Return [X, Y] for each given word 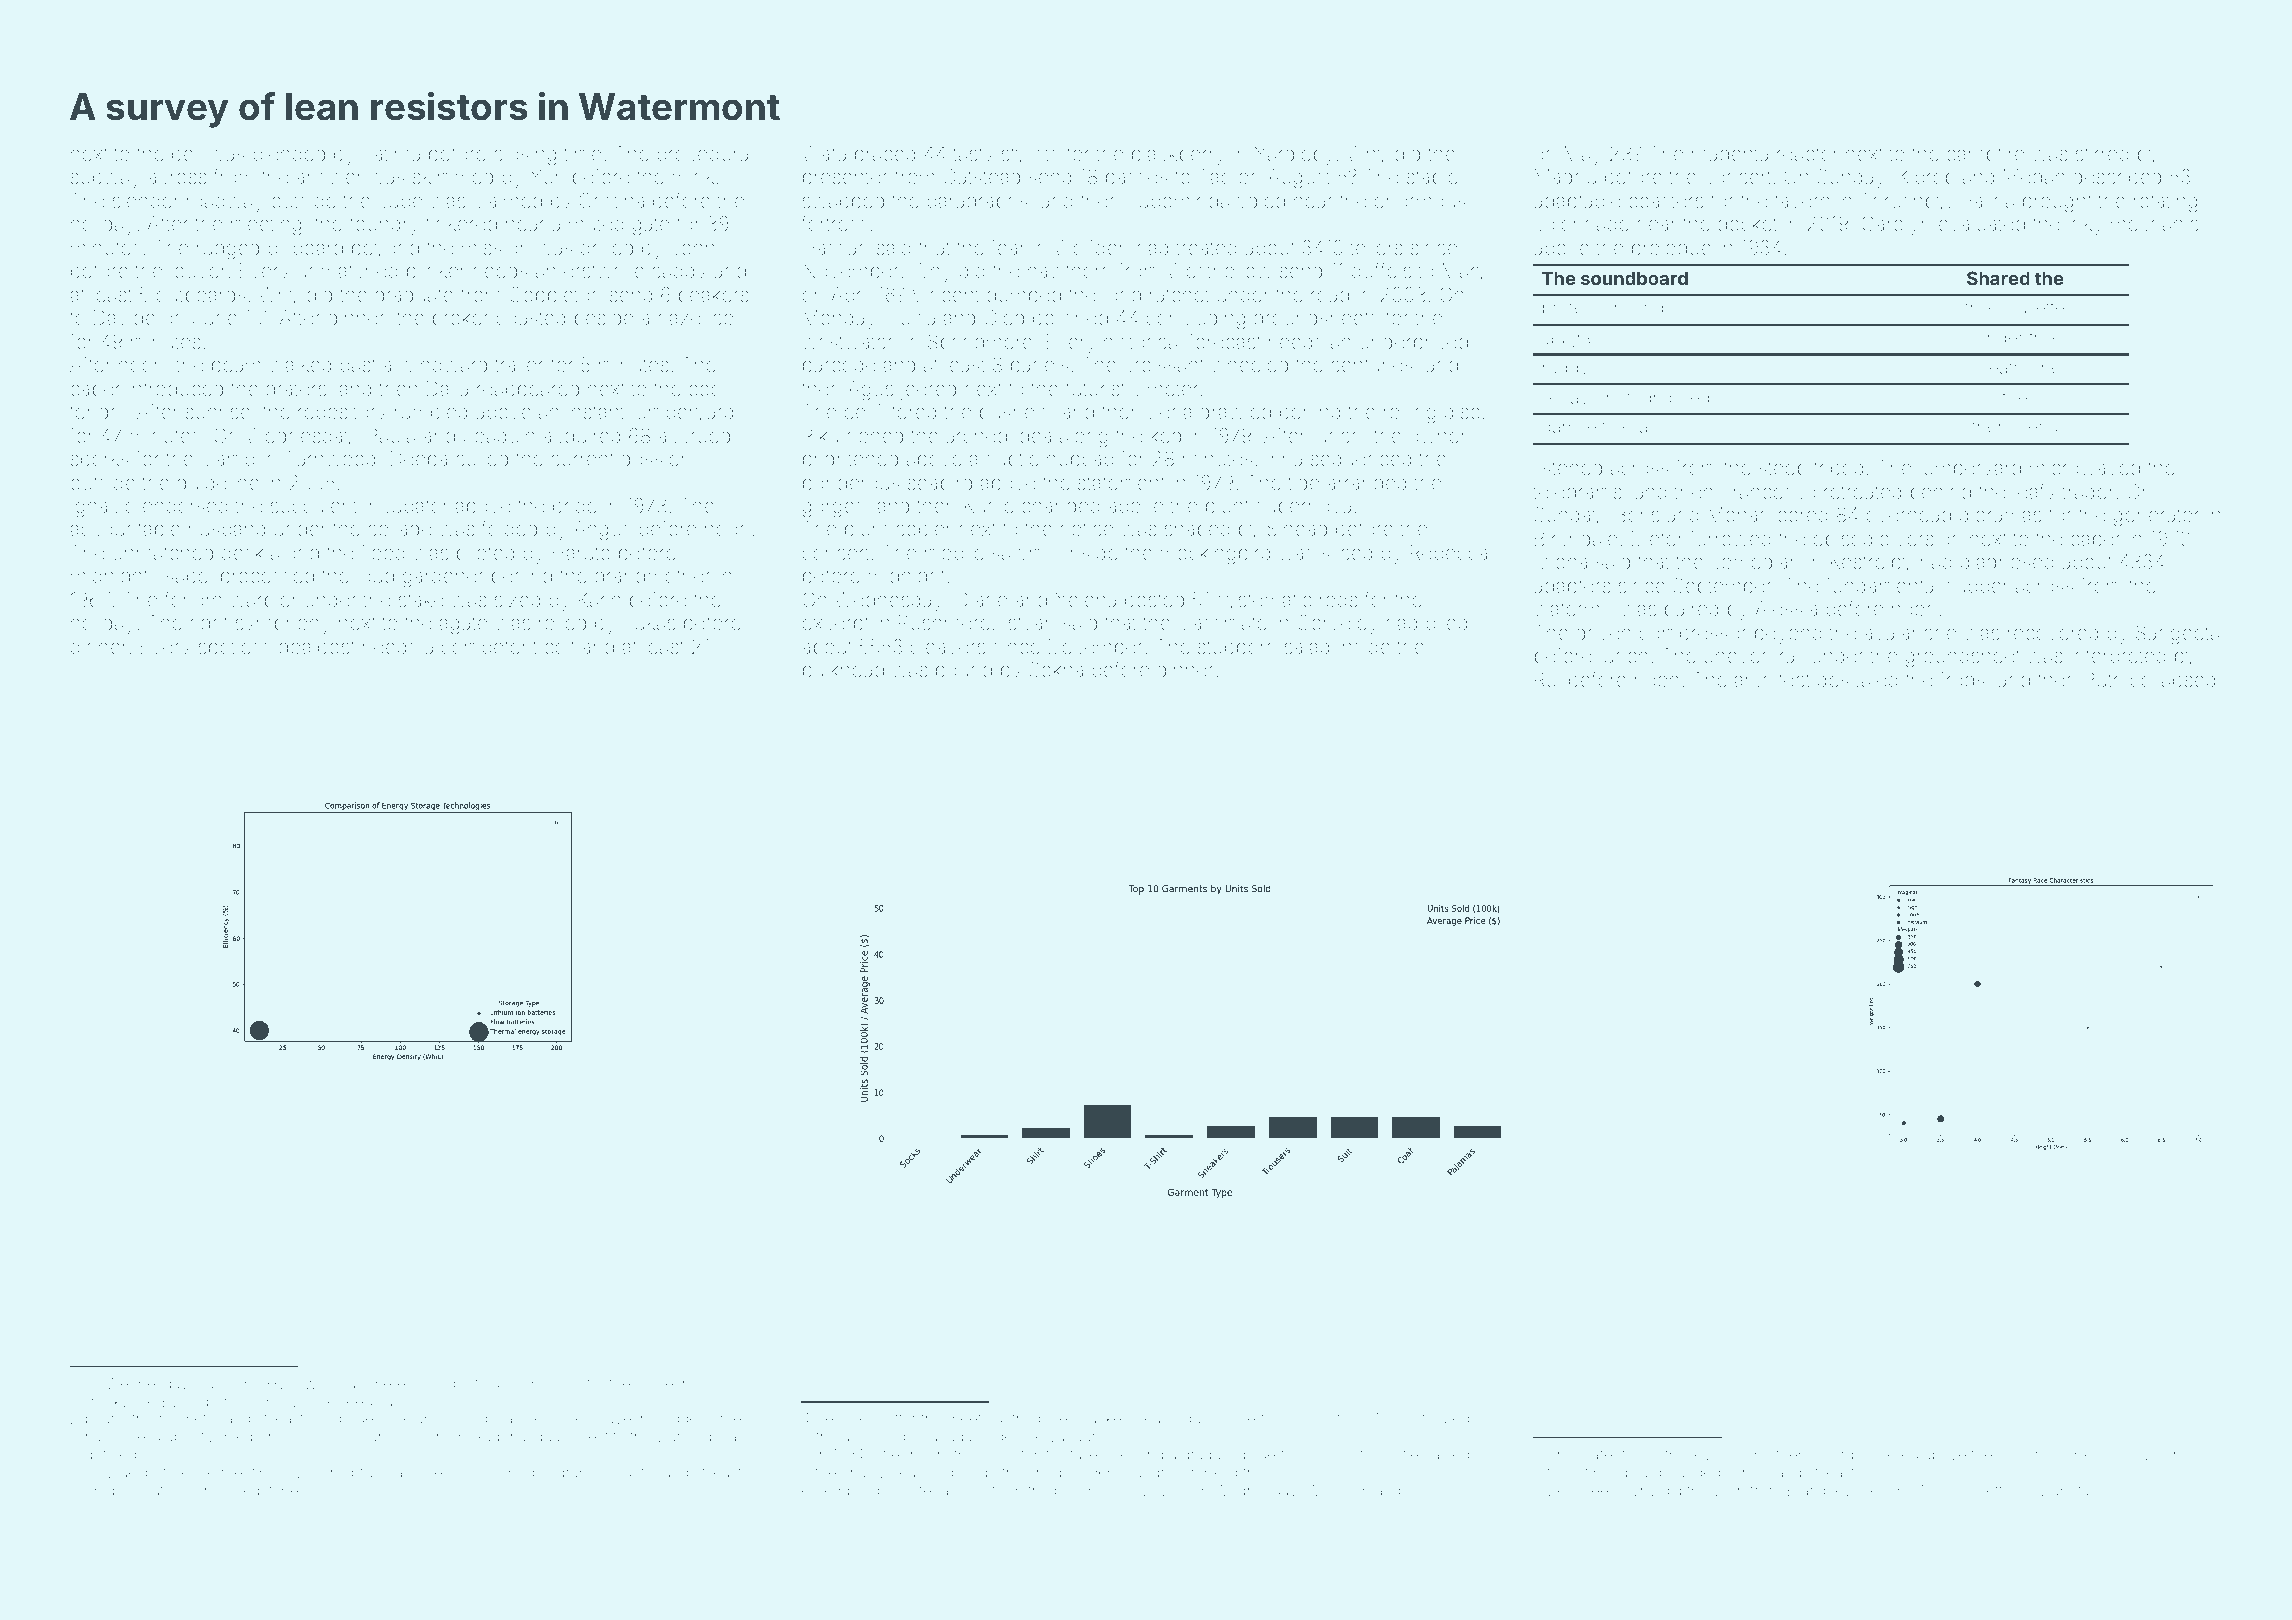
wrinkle [2077, 1454]
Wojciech [1338, 1492]
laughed [1575, 339]
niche [654, 1383]
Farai [214, 1383]
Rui [1547, 679]
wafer [1598, 1454]
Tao [1214, 176]
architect [1772, 679]
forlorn [193, 599]
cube [400, 201]
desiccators [146, 1490]
